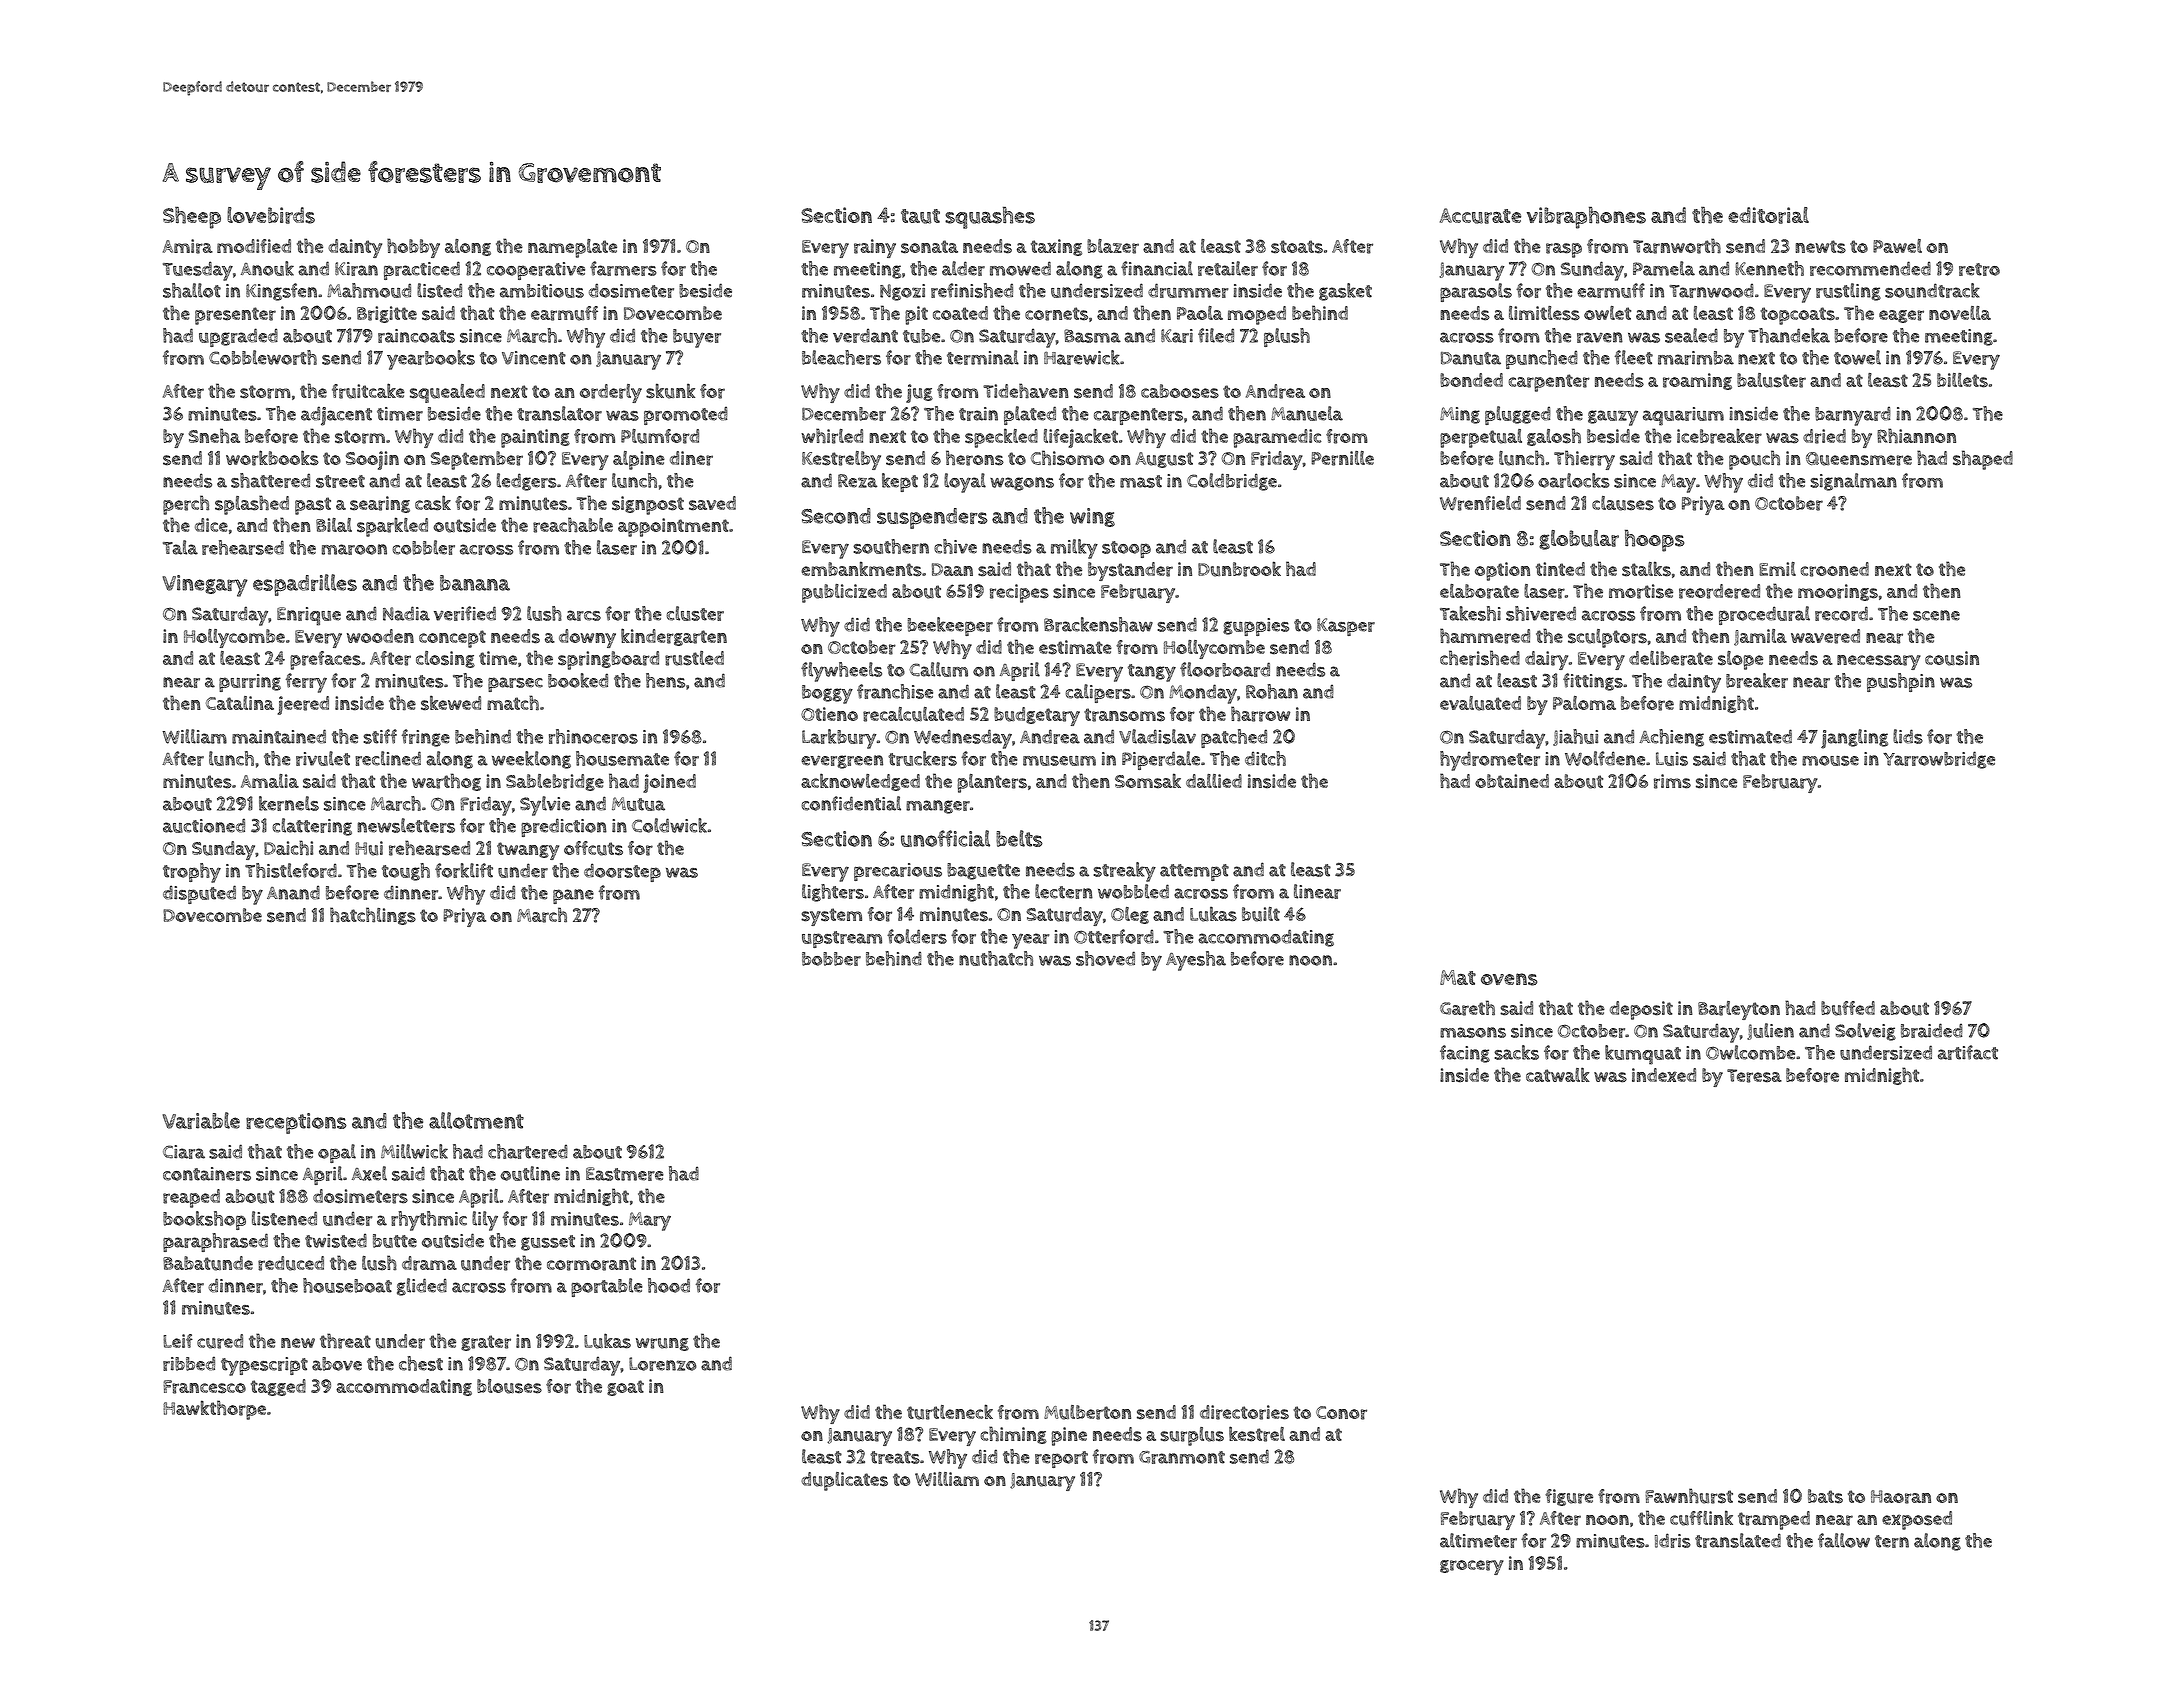 This image has width=2178, height=1683. What do you see at coordinates (851, 803) in the image?
I see `confidential` at bounding box center [851, 803].
